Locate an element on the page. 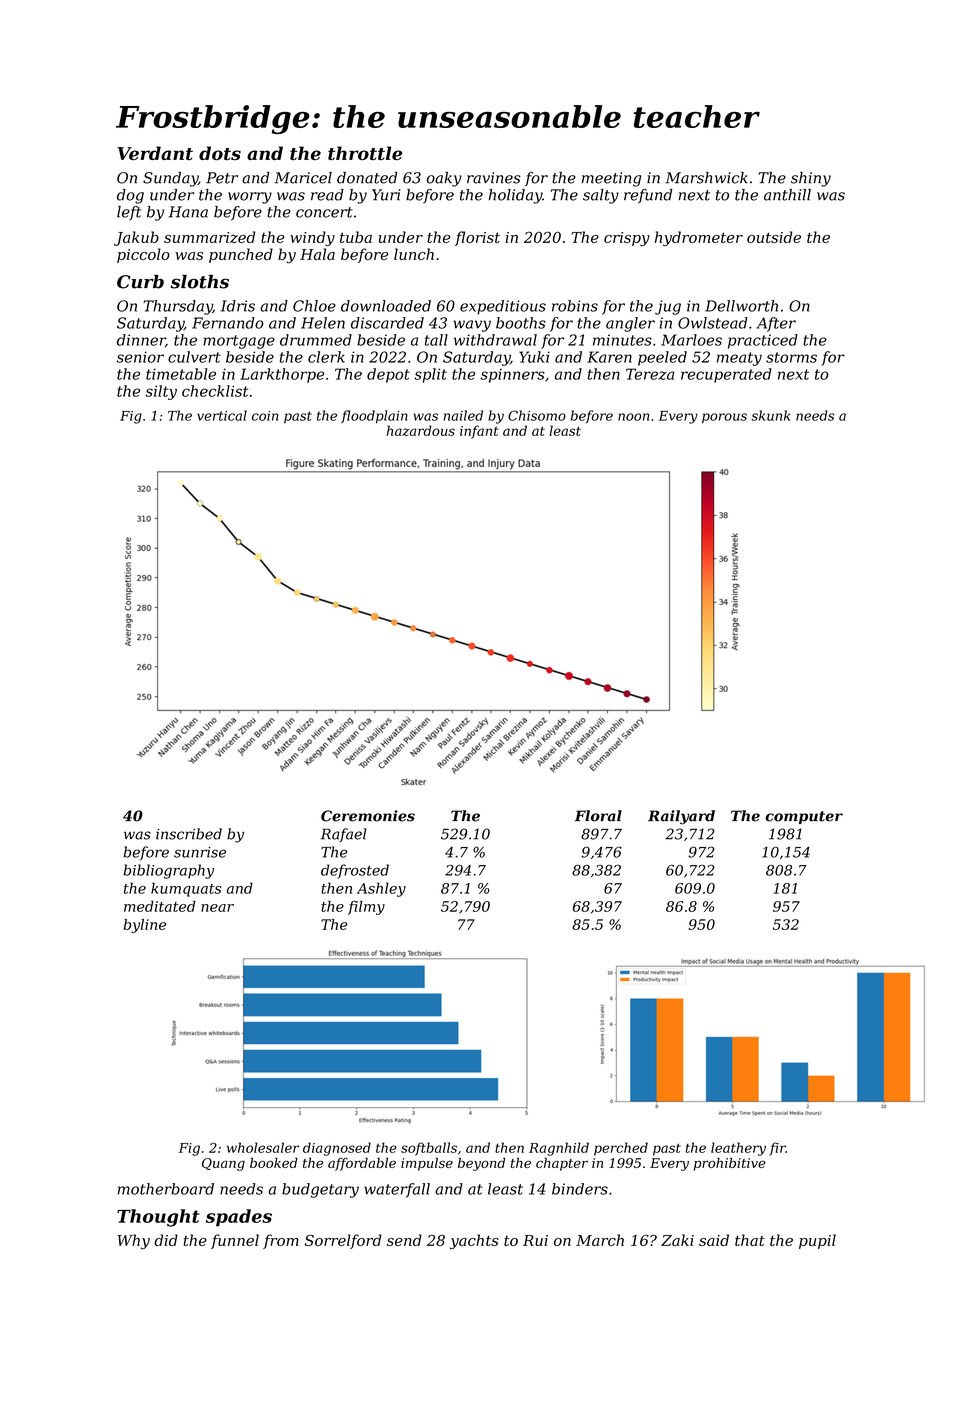  Verdant is located at coordinates (155, 153).
